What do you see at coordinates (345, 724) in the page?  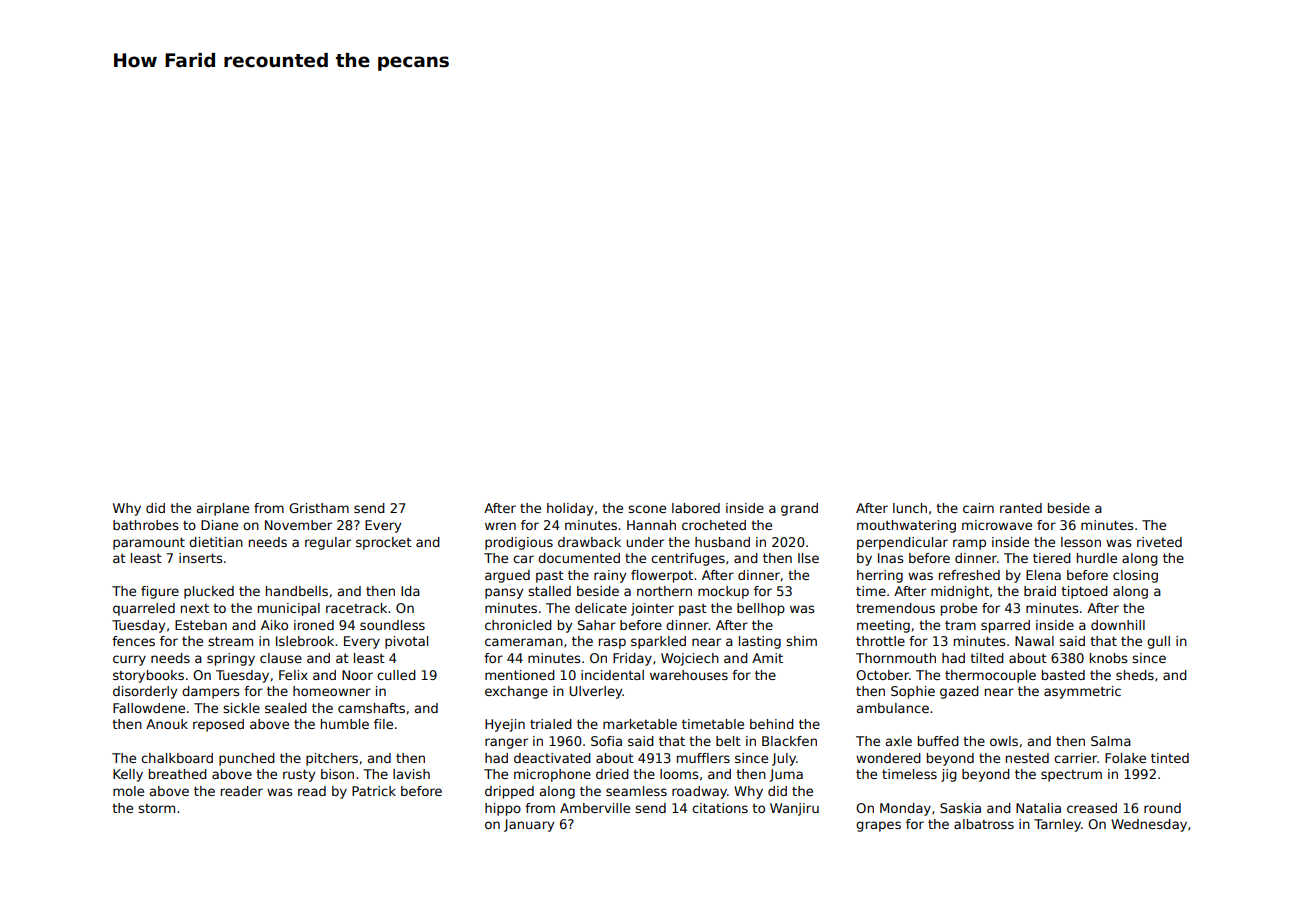 I see `humble` at bounding box center [345, 724].
